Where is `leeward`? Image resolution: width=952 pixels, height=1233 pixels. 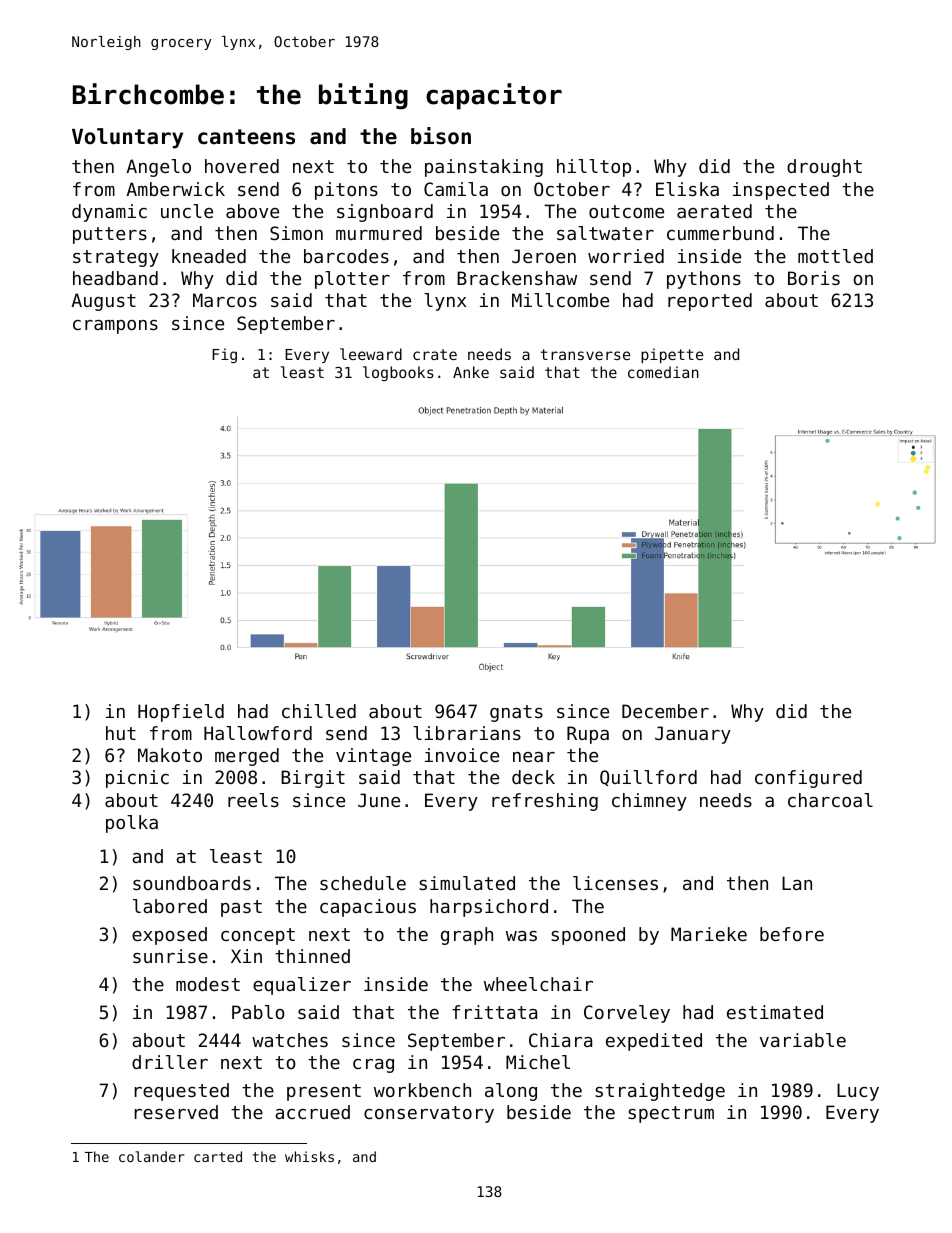
leeward is located at coordinates (371, 354).
